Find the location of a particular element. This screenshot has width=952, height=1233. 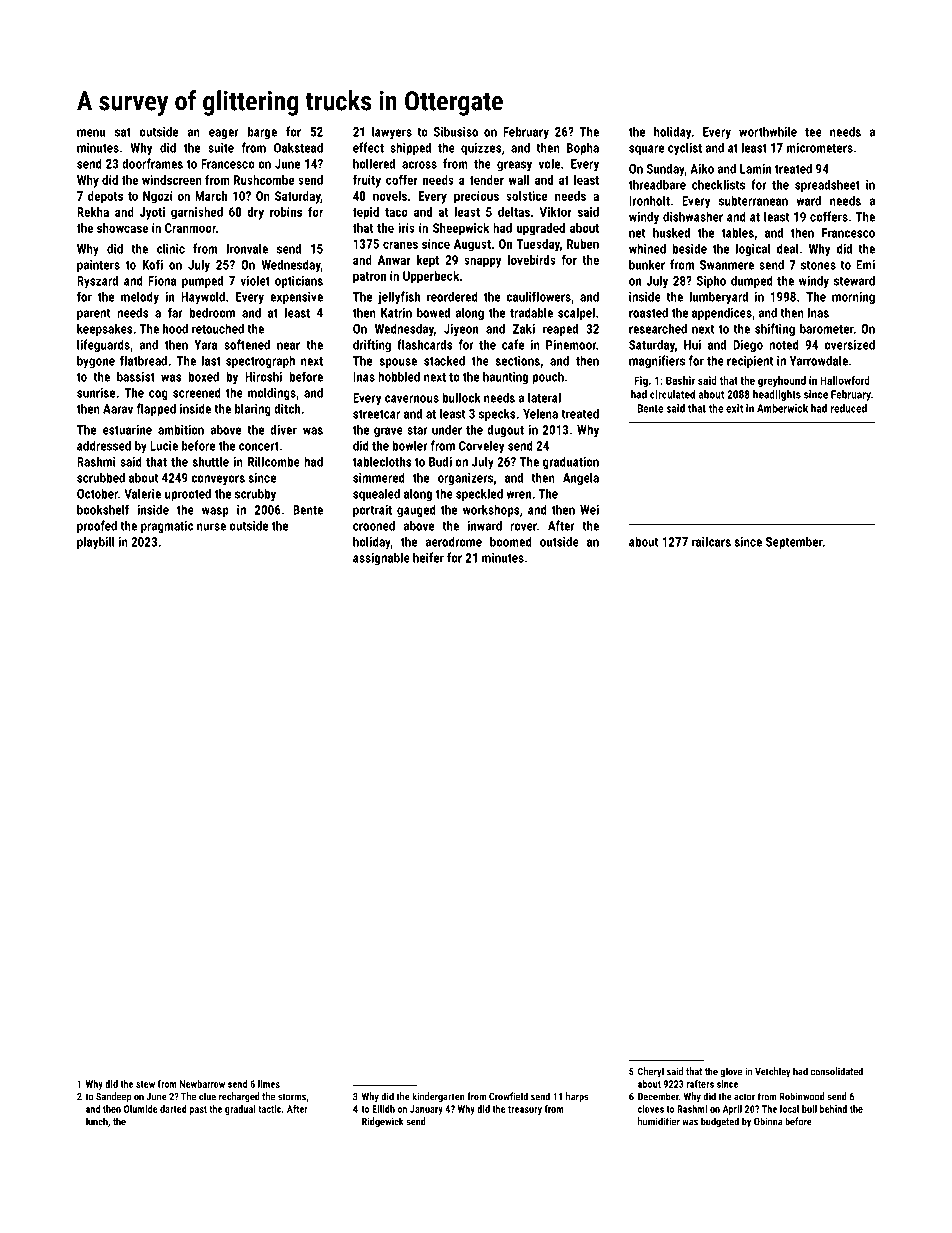

glove is located at coordinates (731, 1072).
